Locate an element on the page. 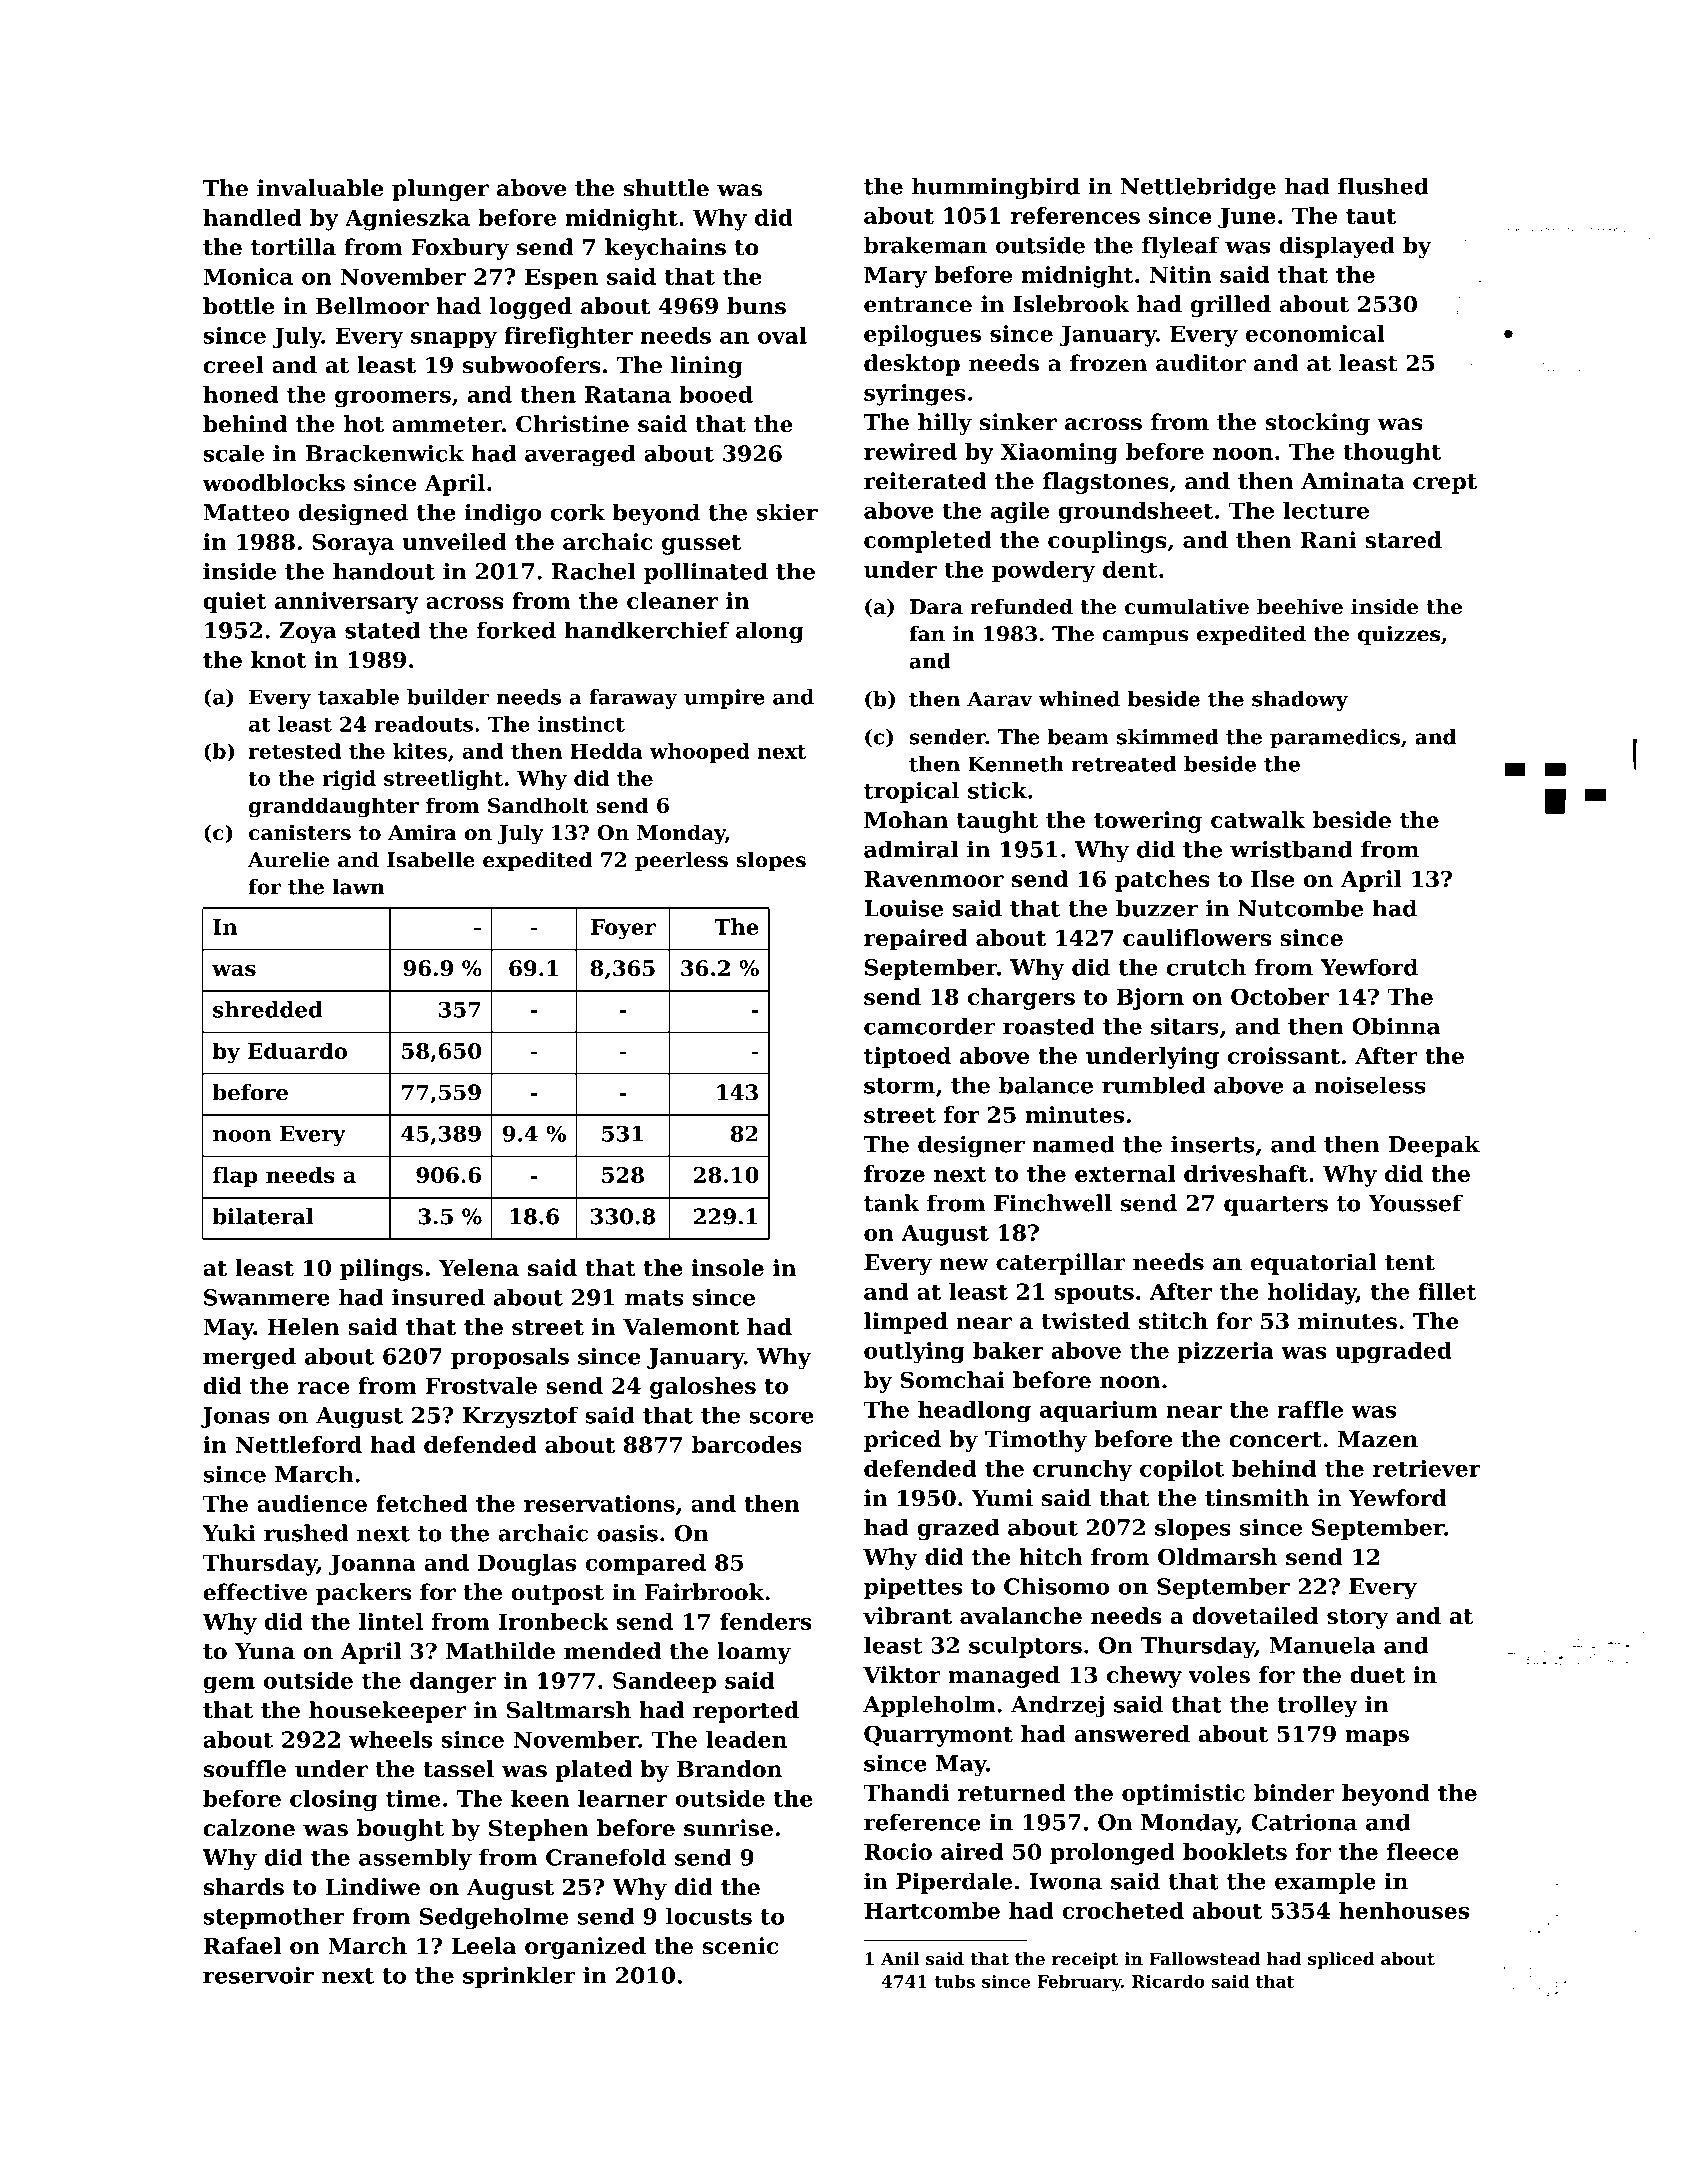  headlong is located at coordinates (974, 1412).
